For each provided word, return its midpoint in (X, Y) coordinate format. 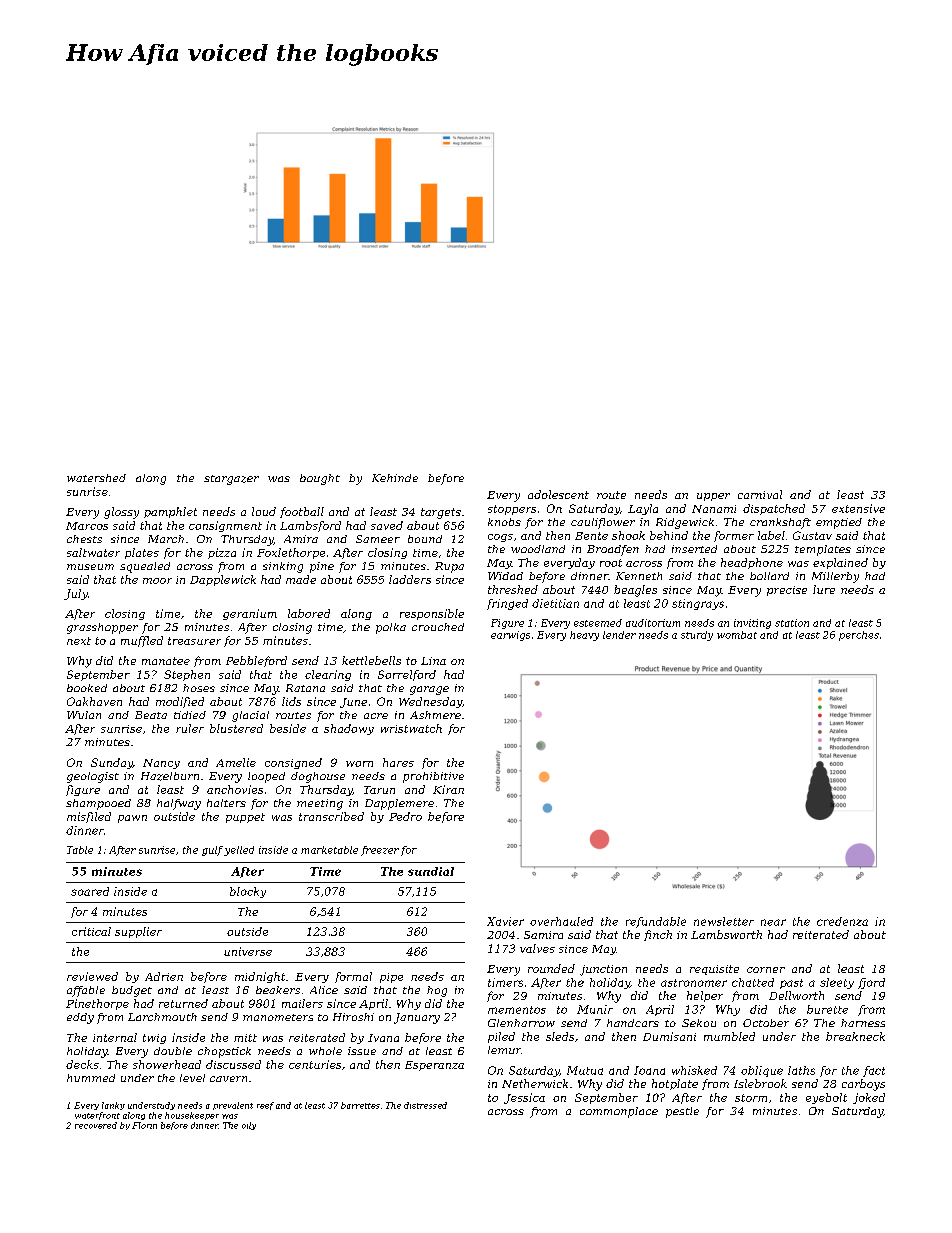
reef (265, 1106)
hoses (199, 688)
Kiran (448, 789)
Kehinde (395, 478)
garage (429, 690)
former (734, 536)
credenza (842, 921)
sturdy (697, 636)
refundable (656, 922)
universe (248, 951)
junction (603, 970)
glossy (121, 513)
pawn (132, 819)
